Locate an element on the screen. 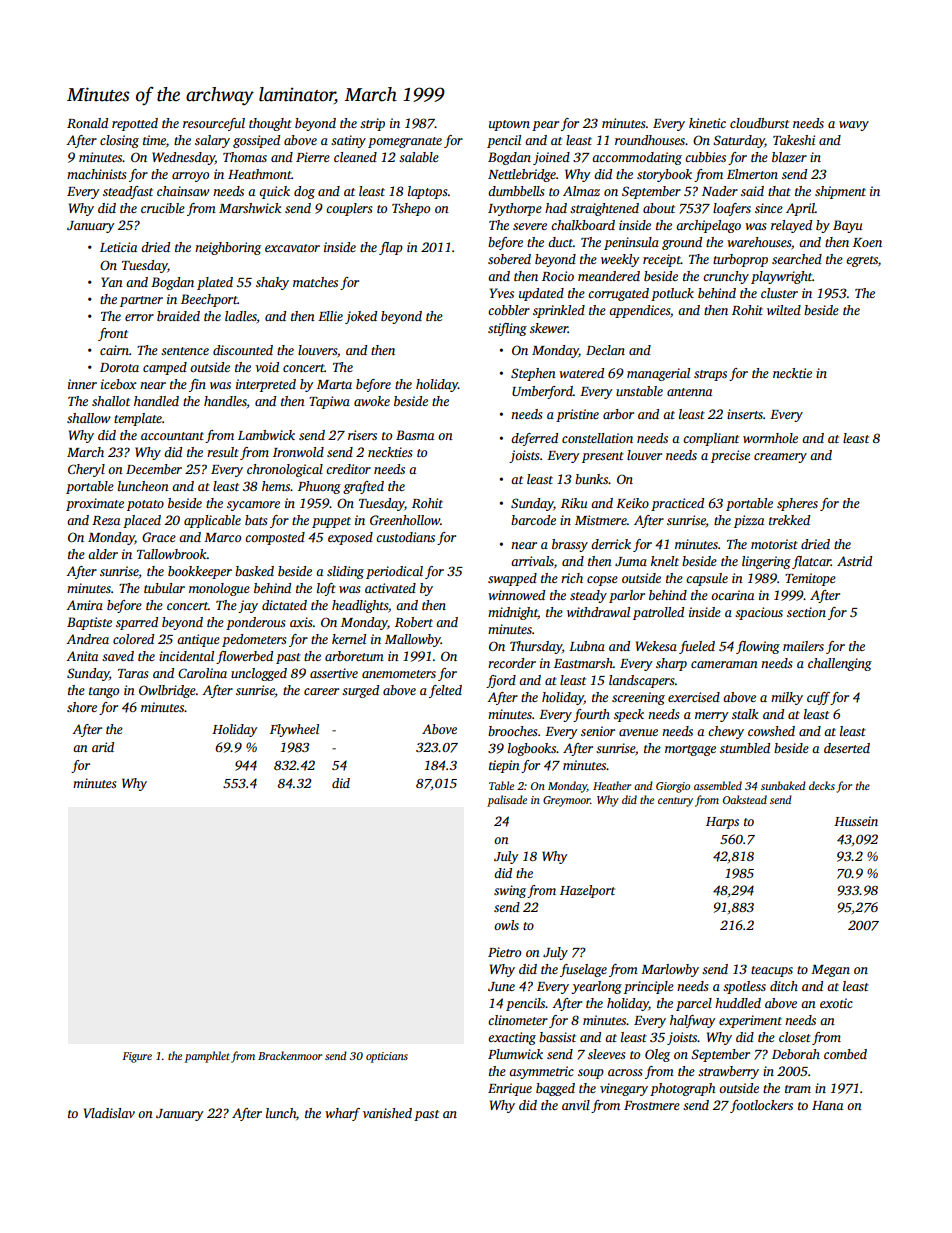 This screenshot has height=1233, width=952. pamphlet is located at coordinates (207, 1057).
